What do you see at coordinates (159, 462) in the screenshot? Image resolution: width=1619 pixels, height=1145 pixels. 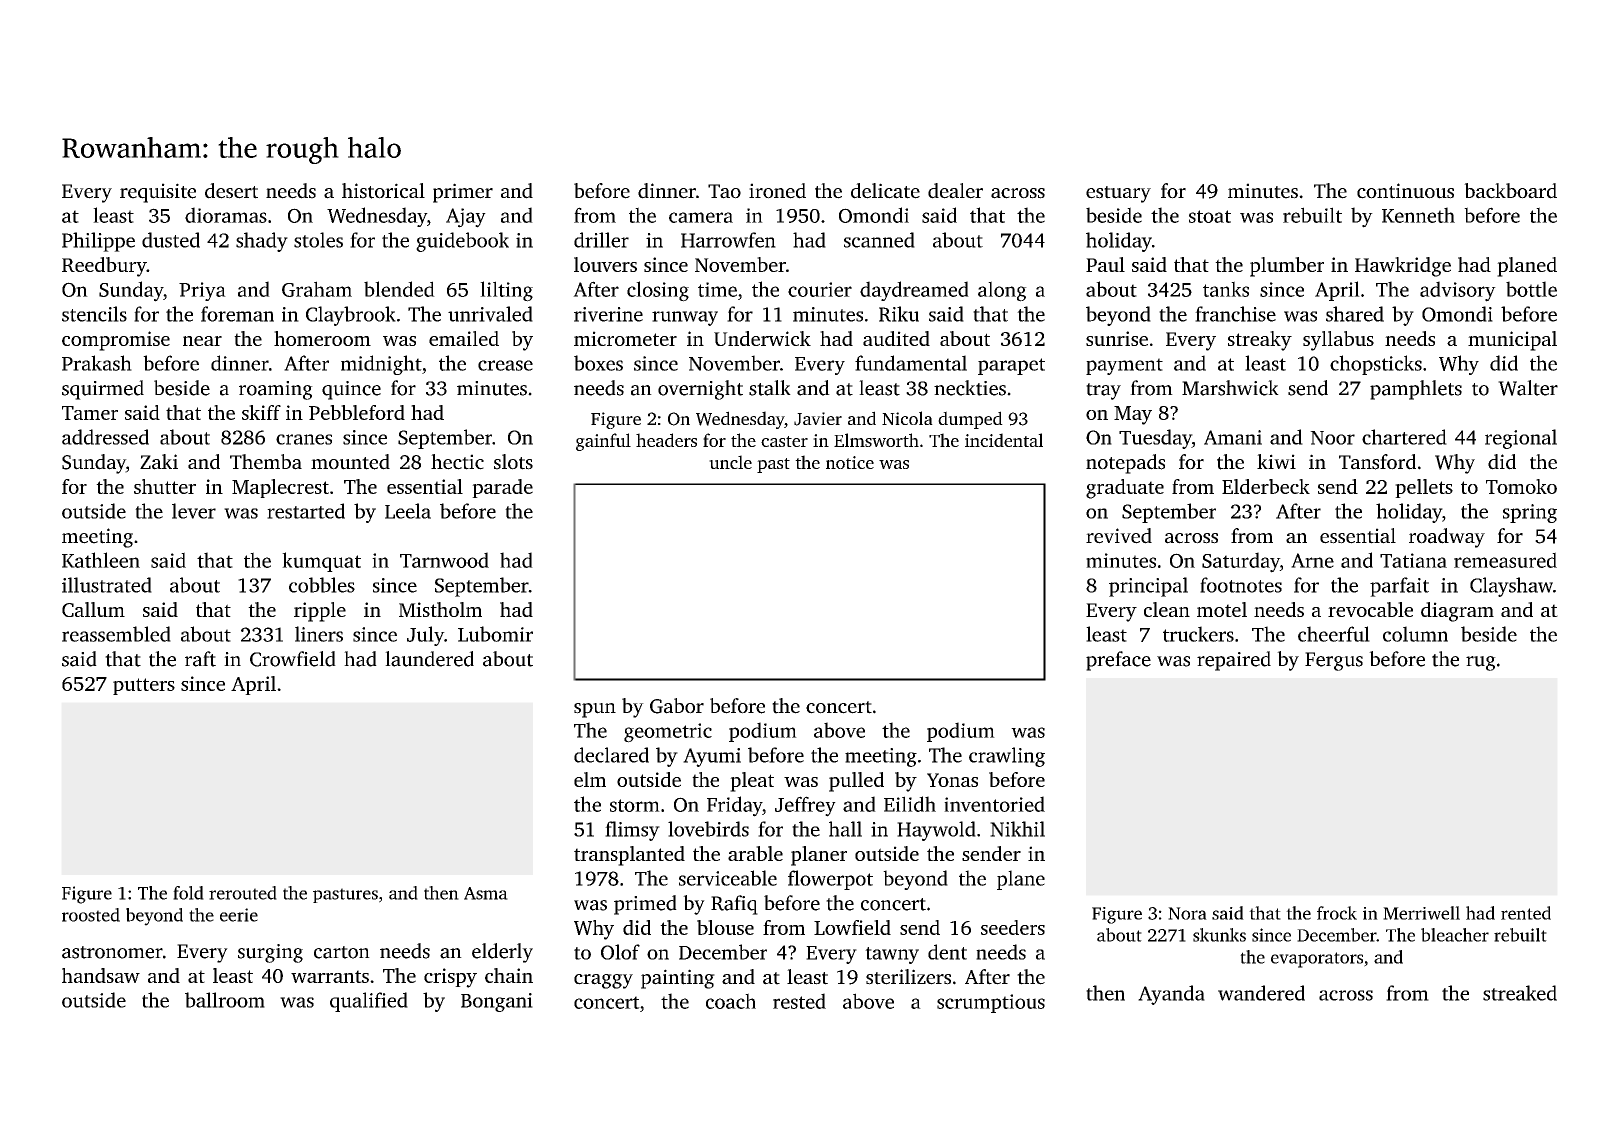 I see `Zaki` at bounding box center [159, 462].
